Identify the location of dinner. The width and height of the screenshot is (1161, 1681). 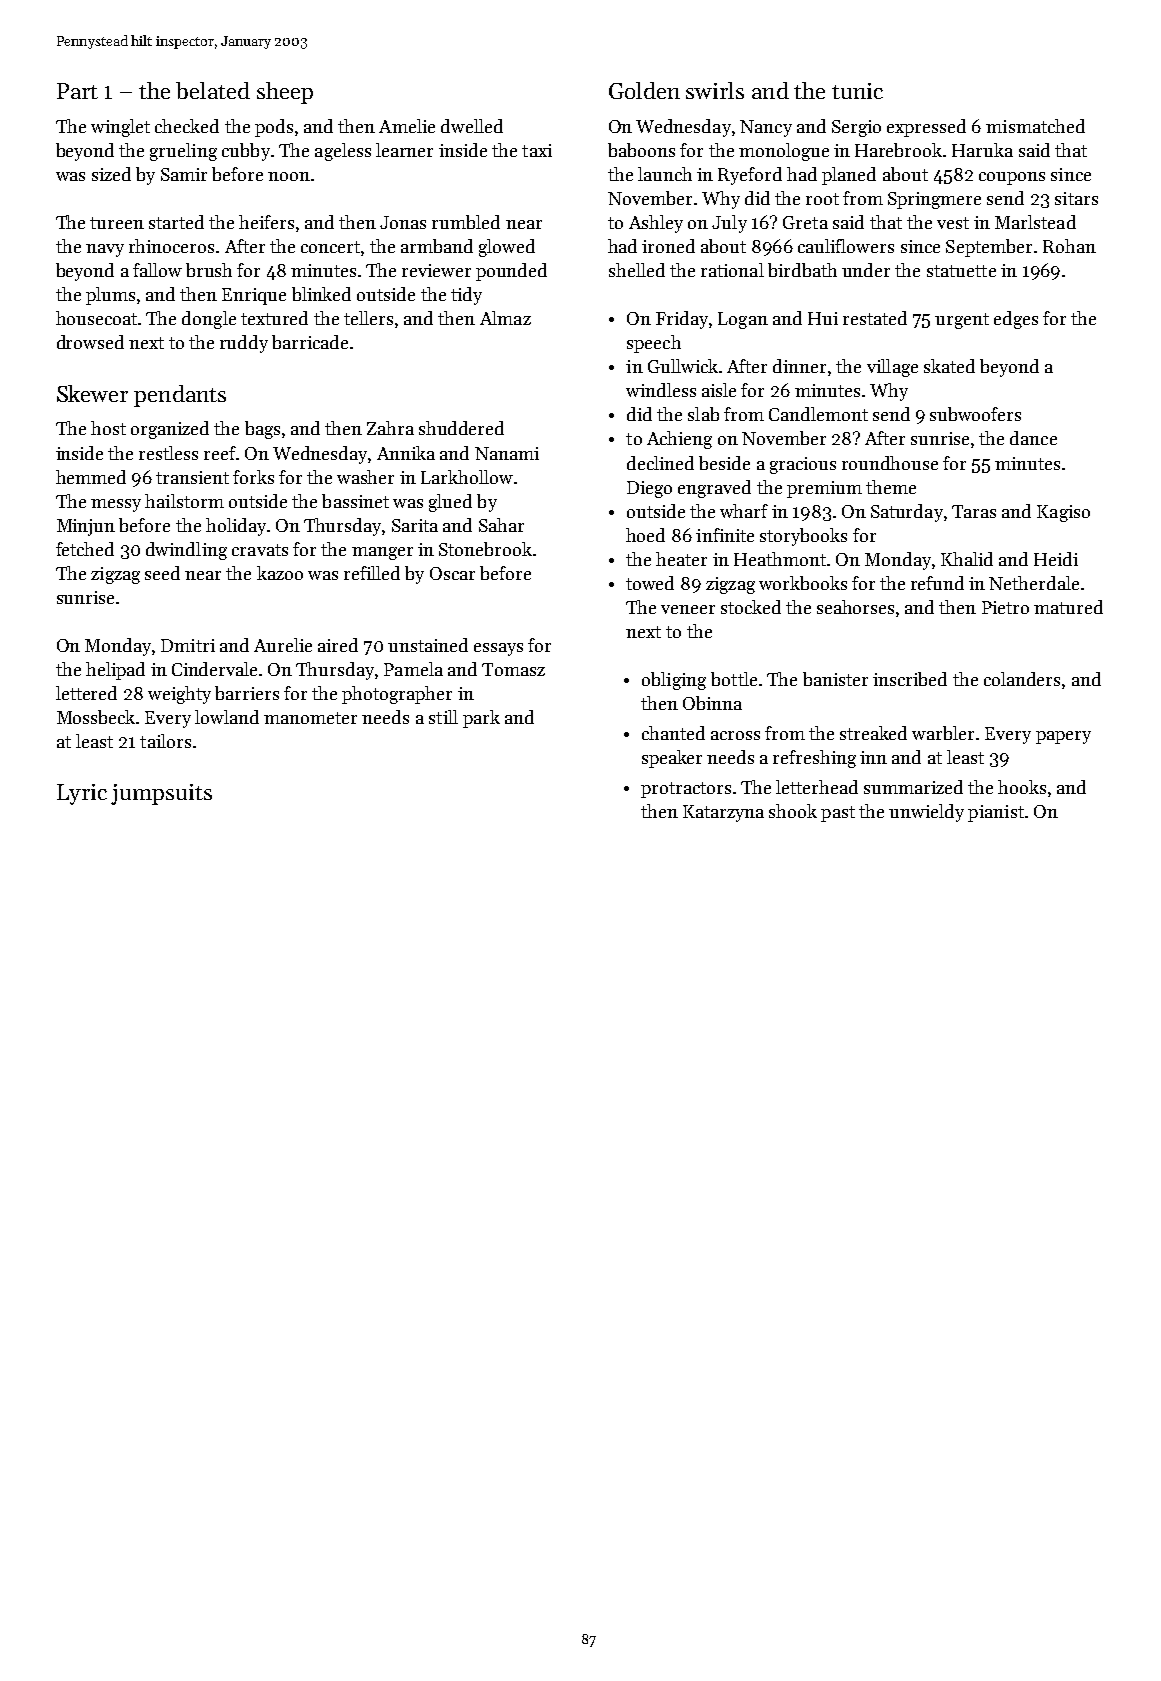
(799, 366).
